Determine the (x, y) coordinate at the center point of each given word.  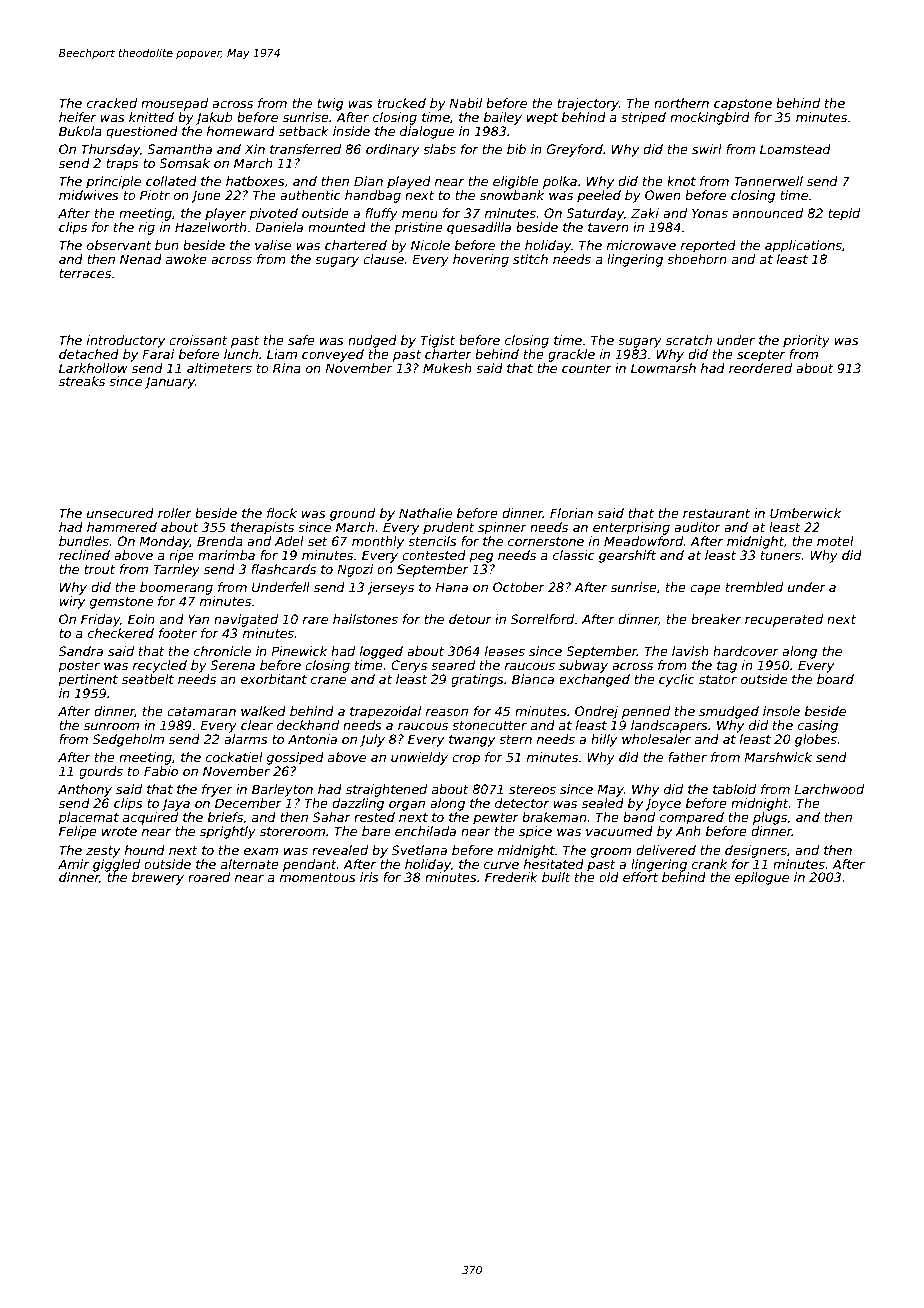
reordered (760, 368)
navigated (246, 620)
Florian (571, 513)
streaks (82, 381)
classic (574, 555)
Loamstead (795, 149)
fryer (217, 790)
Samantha (179, 149)
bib (516, 149)
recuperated (784, 620)
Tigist (437, 341)
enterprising (631, 528)
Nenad (141, 259)
